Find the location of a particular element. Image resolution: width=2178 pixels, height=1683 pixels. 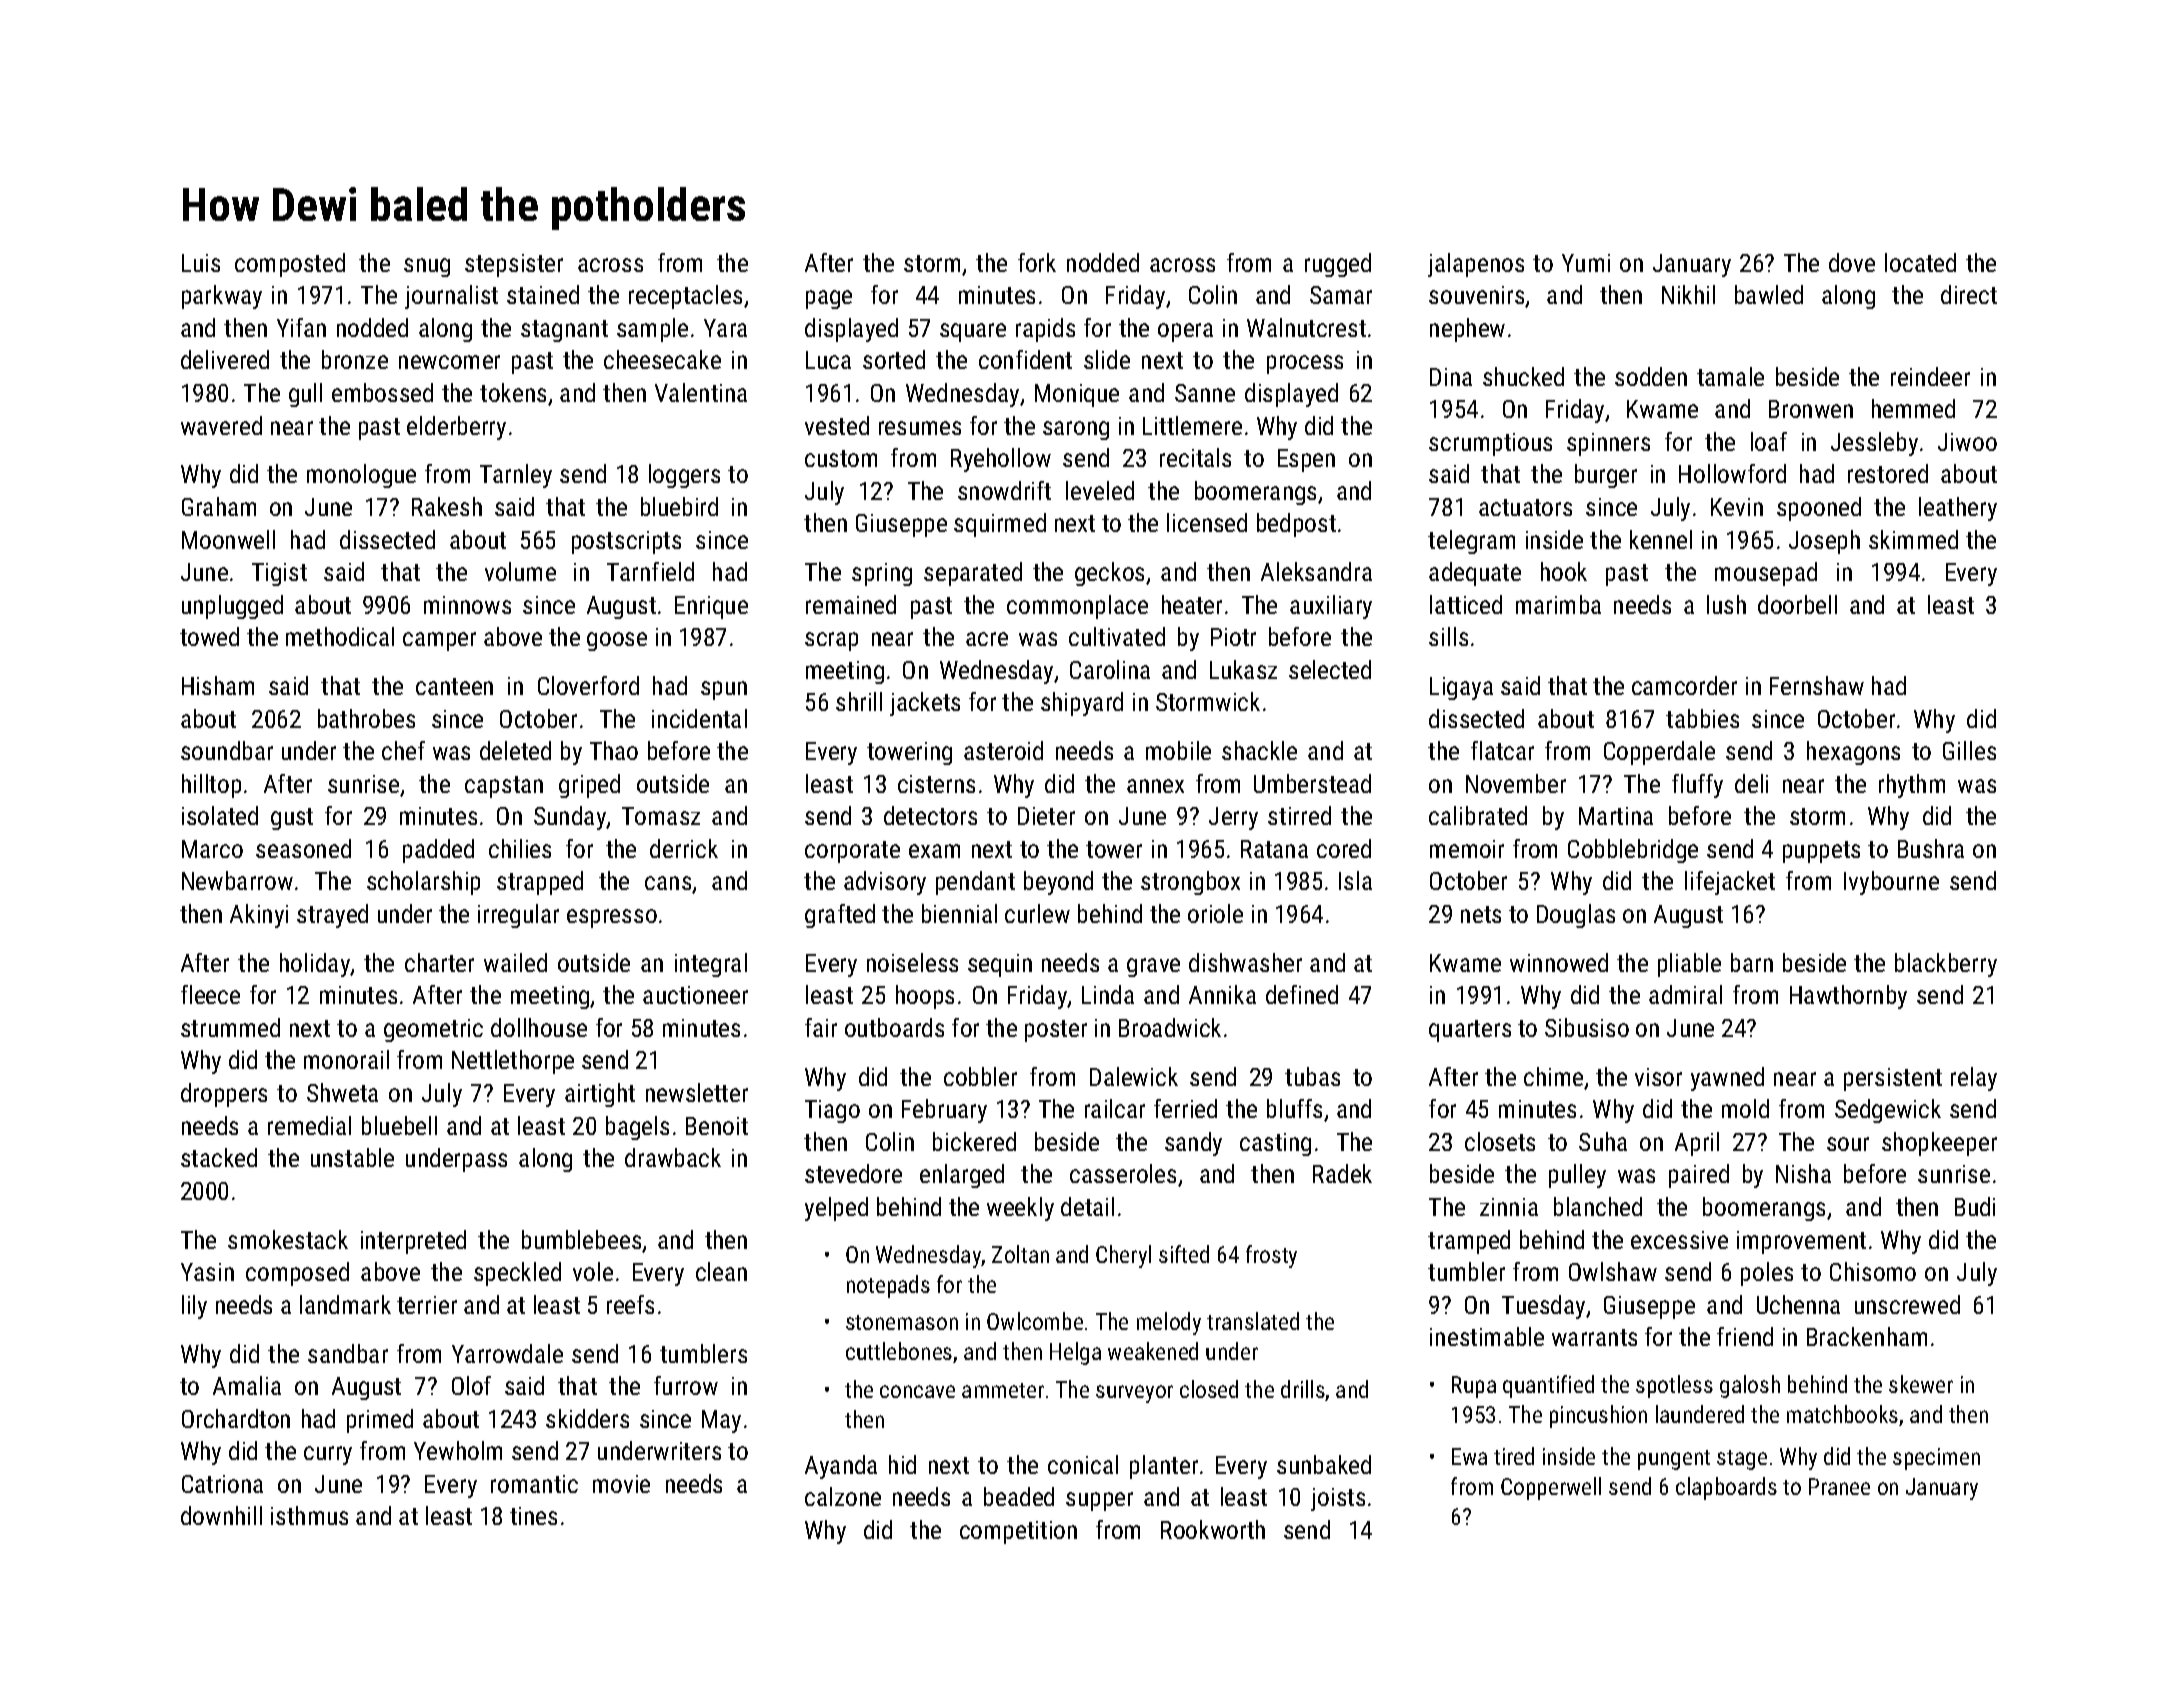

Yumi is located at coordinates (1586, 263).
